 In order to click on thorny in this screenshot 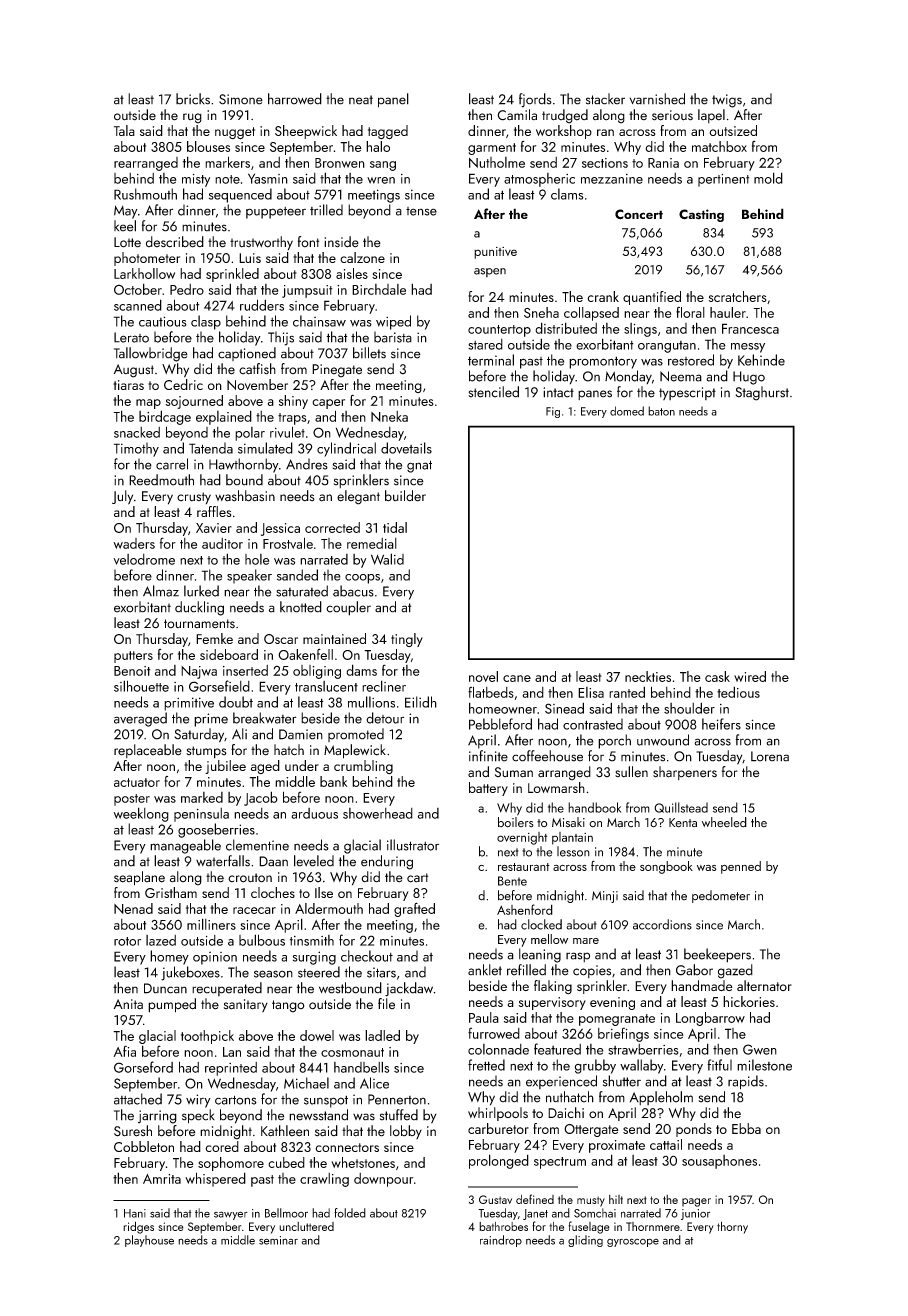, I will do `click(732, 1227)`.
